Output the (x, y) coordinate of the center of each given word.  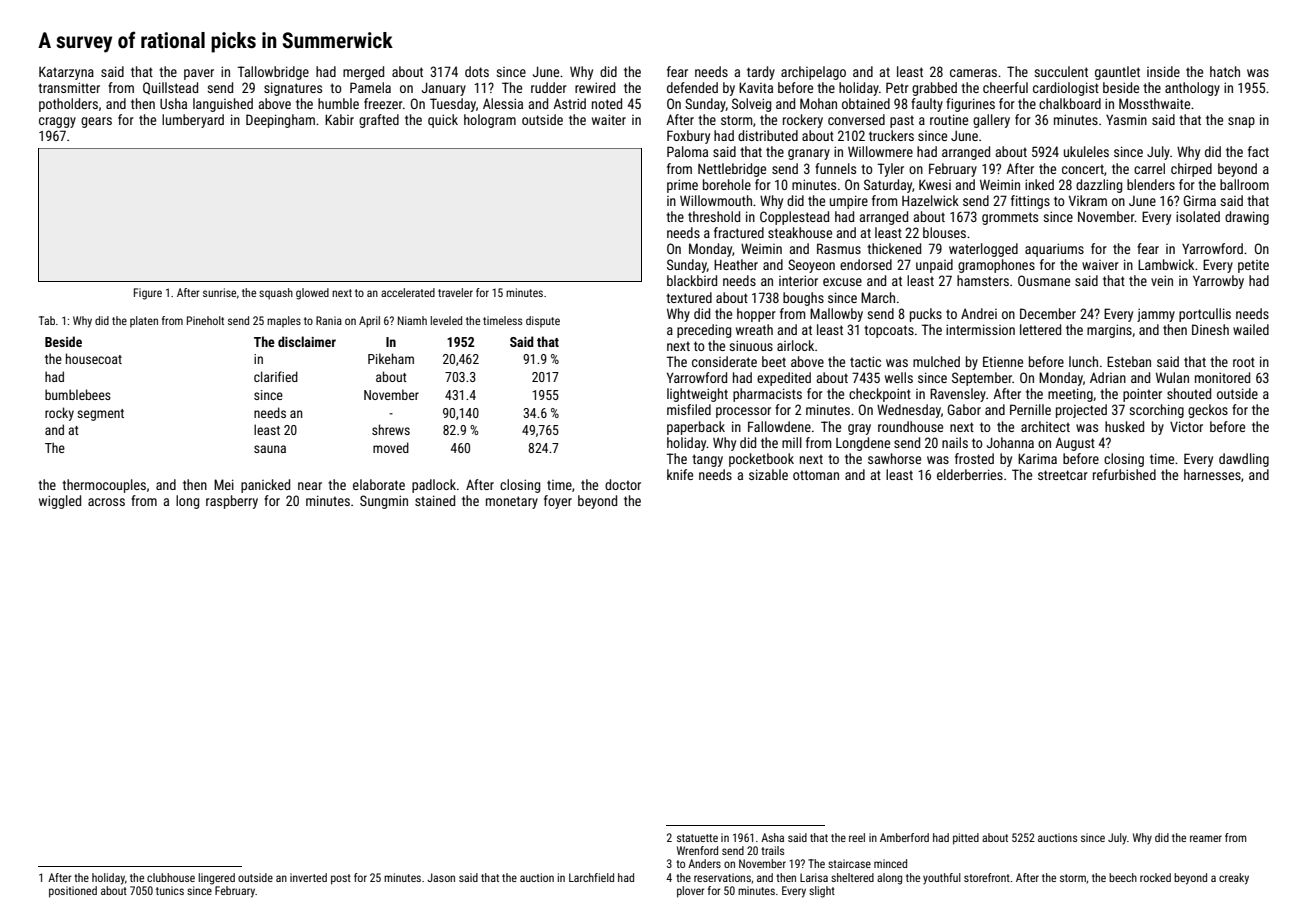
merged (363, 73)
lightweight (697, 395)
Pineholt (205, 320)
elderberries (970, 474)
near (310, 486)
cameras (973, 73)
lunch (1083, 361)
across (106, 502)
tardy (761, 73)
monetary (512, 502)
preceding (704, 331)
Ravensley (958, 395)
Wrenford (697, 850)
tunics (170, 890)
